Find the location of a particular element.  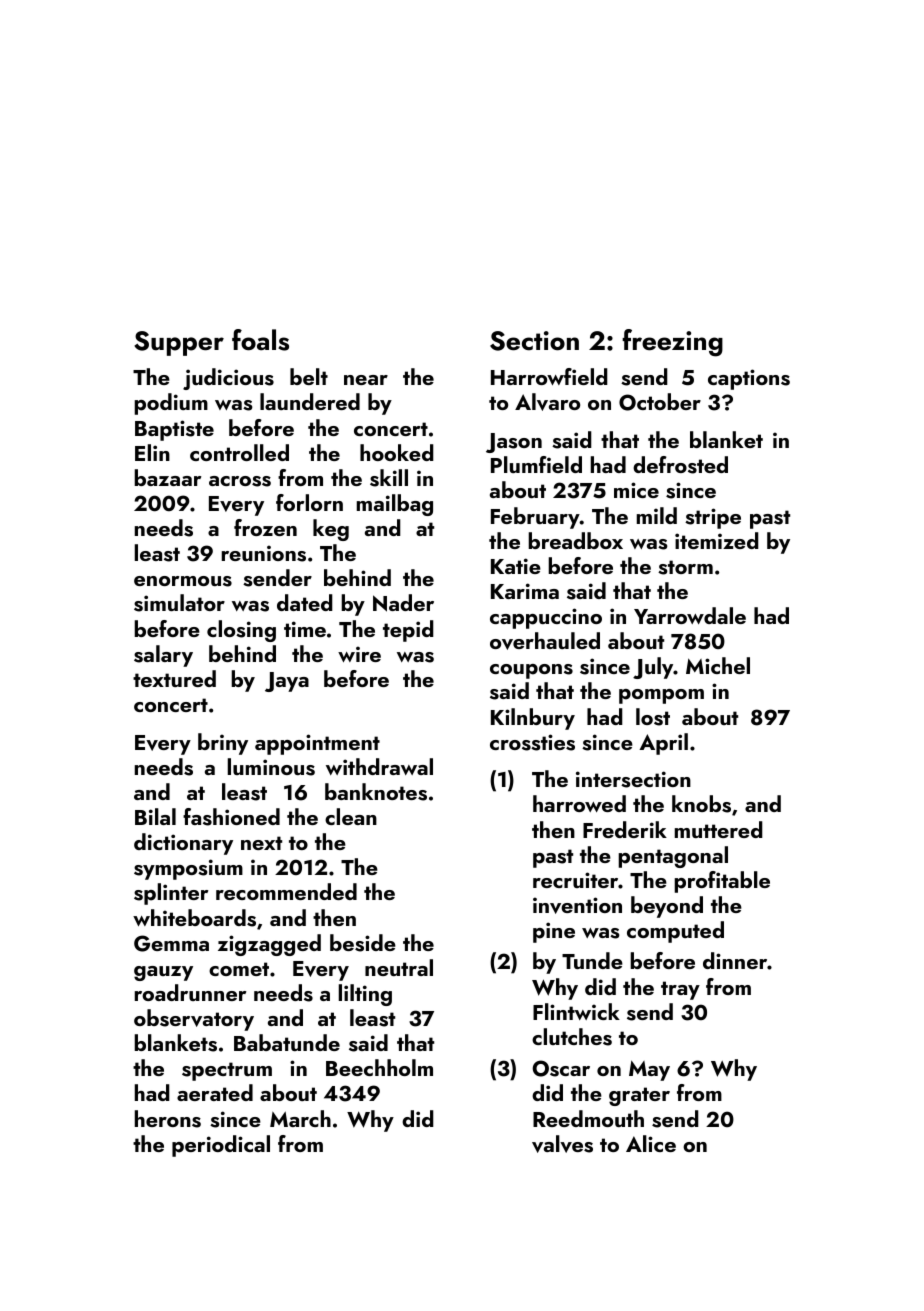

Supper is located at coordinates (179, 343).
